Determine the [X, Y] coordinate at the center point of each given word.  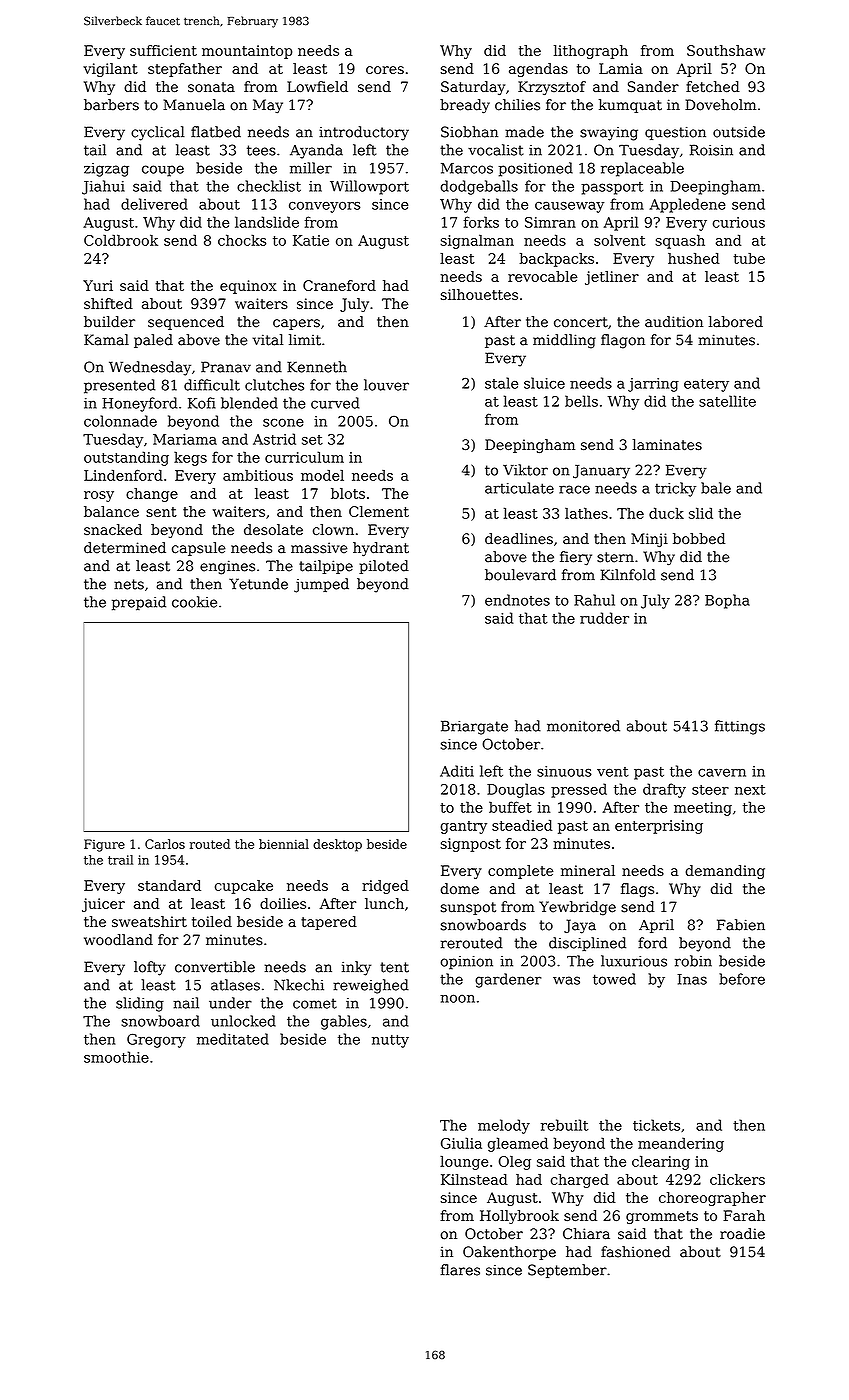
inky [356, 968]
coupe [163, 171]
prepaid [139, 603]
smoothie [116, 1057]
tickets [656, 1125]
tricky [675, 489]
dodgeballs [479, 187]
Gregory [156, 1041]
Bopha [727, 601]
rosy [99, 496]
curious [739, 222]
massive [319, 548]
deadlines [519, 538]
